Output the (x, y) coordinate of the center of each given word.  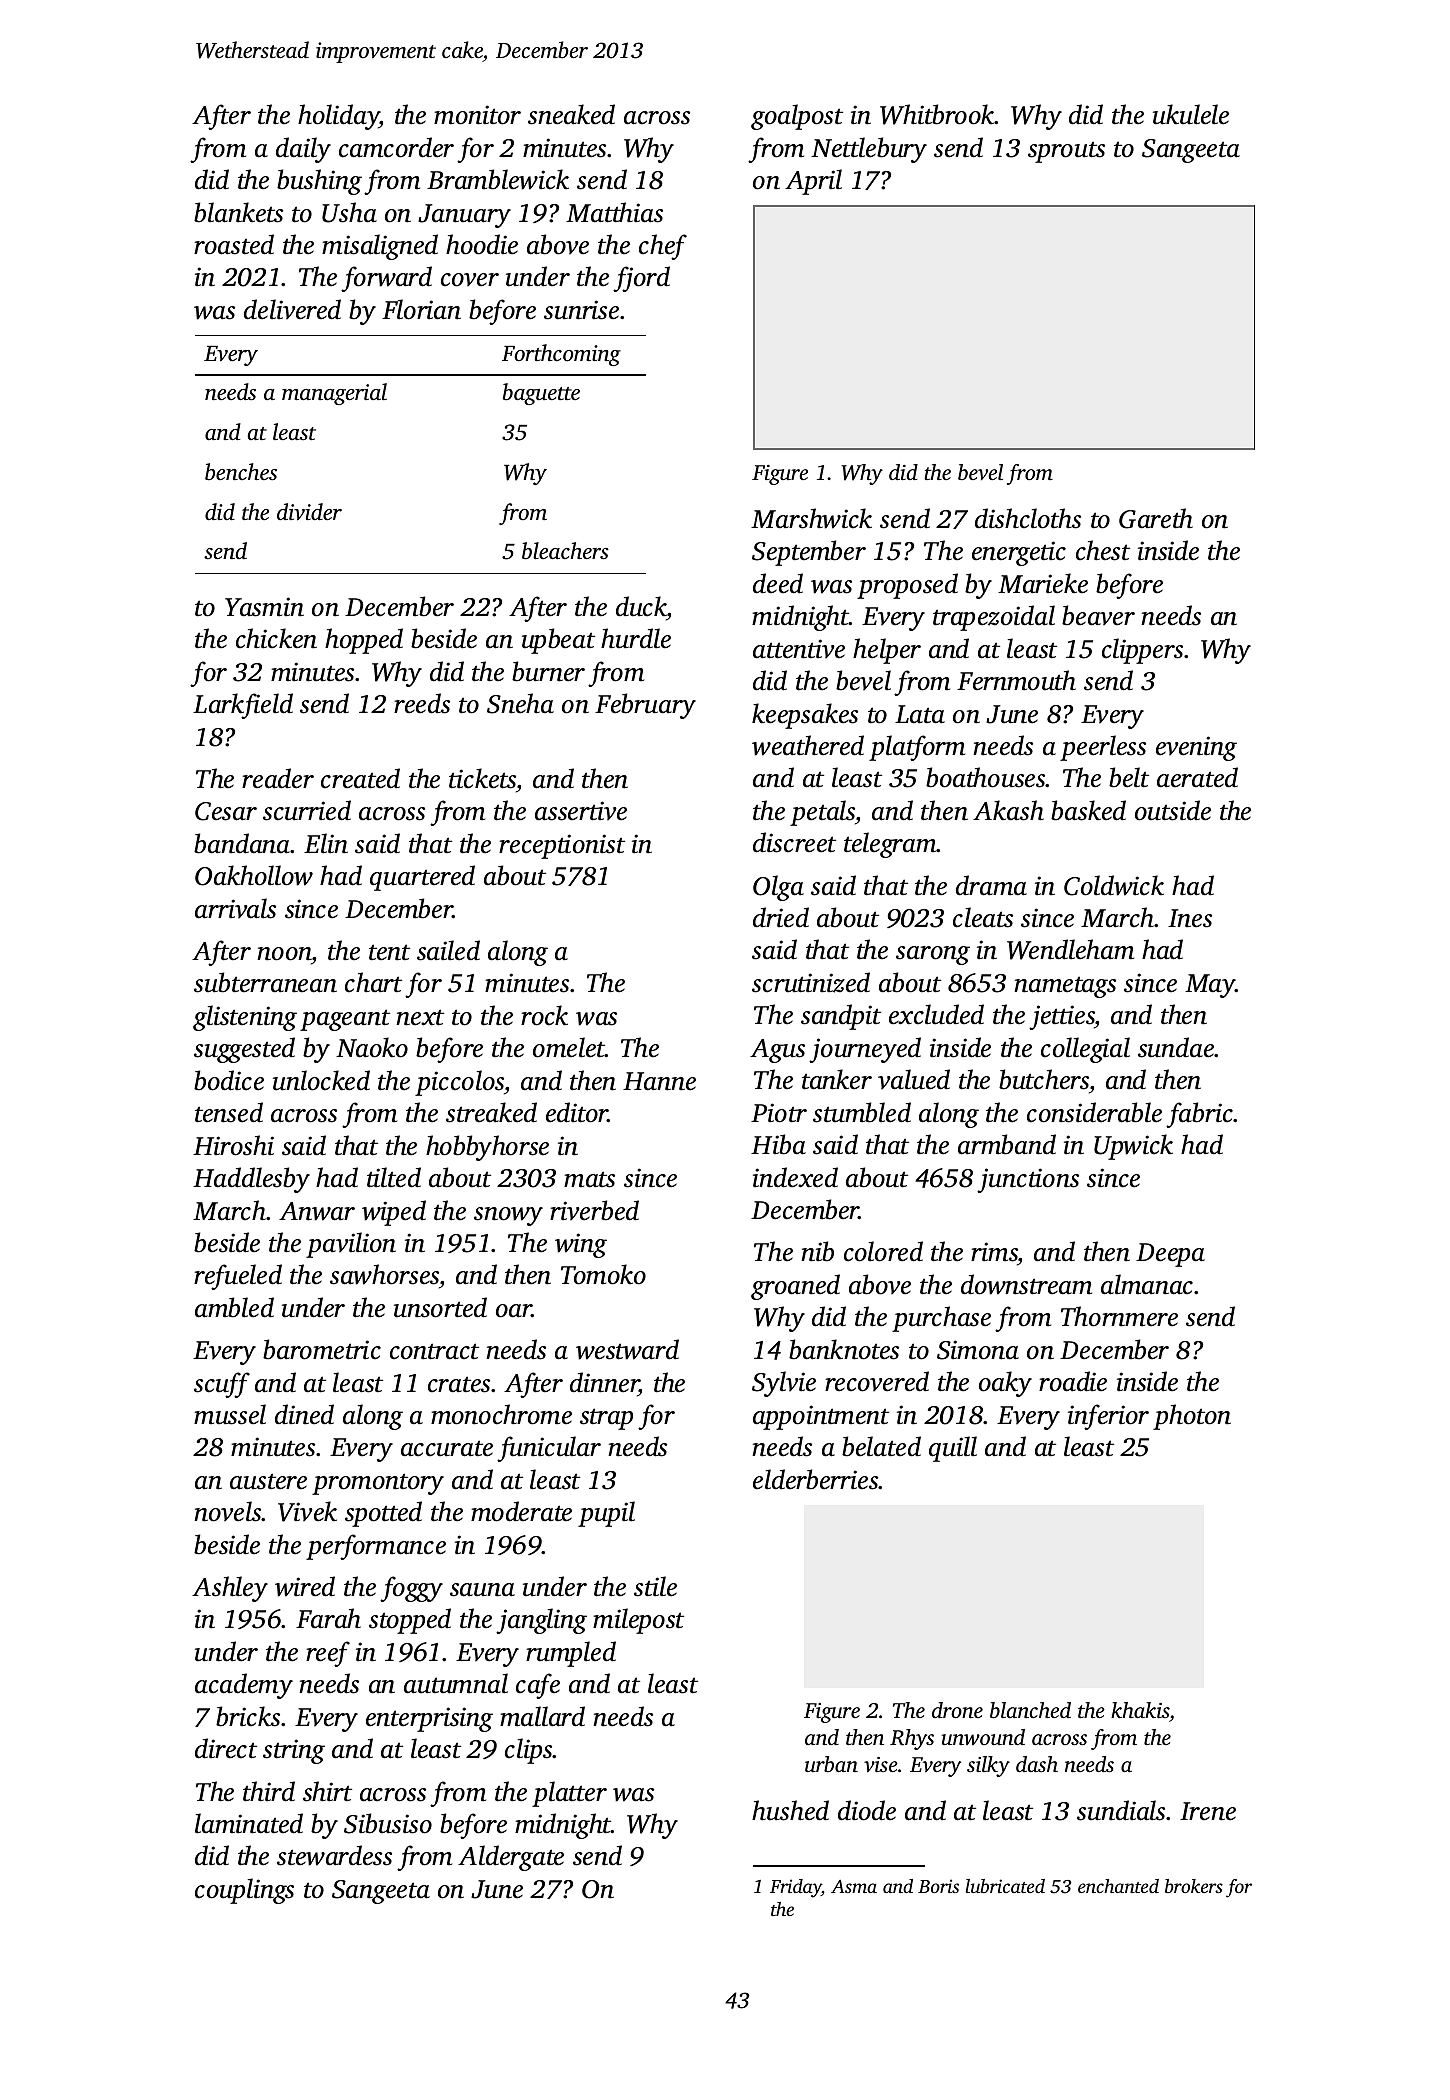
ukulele (1191, 114)
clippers (1142, 651)
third (269, 1791)
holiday (338, 117)
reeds (422, 703)
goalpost (797, 117)
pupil (606, 1514)
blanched (1030, 1710)
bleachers (565, 551)
